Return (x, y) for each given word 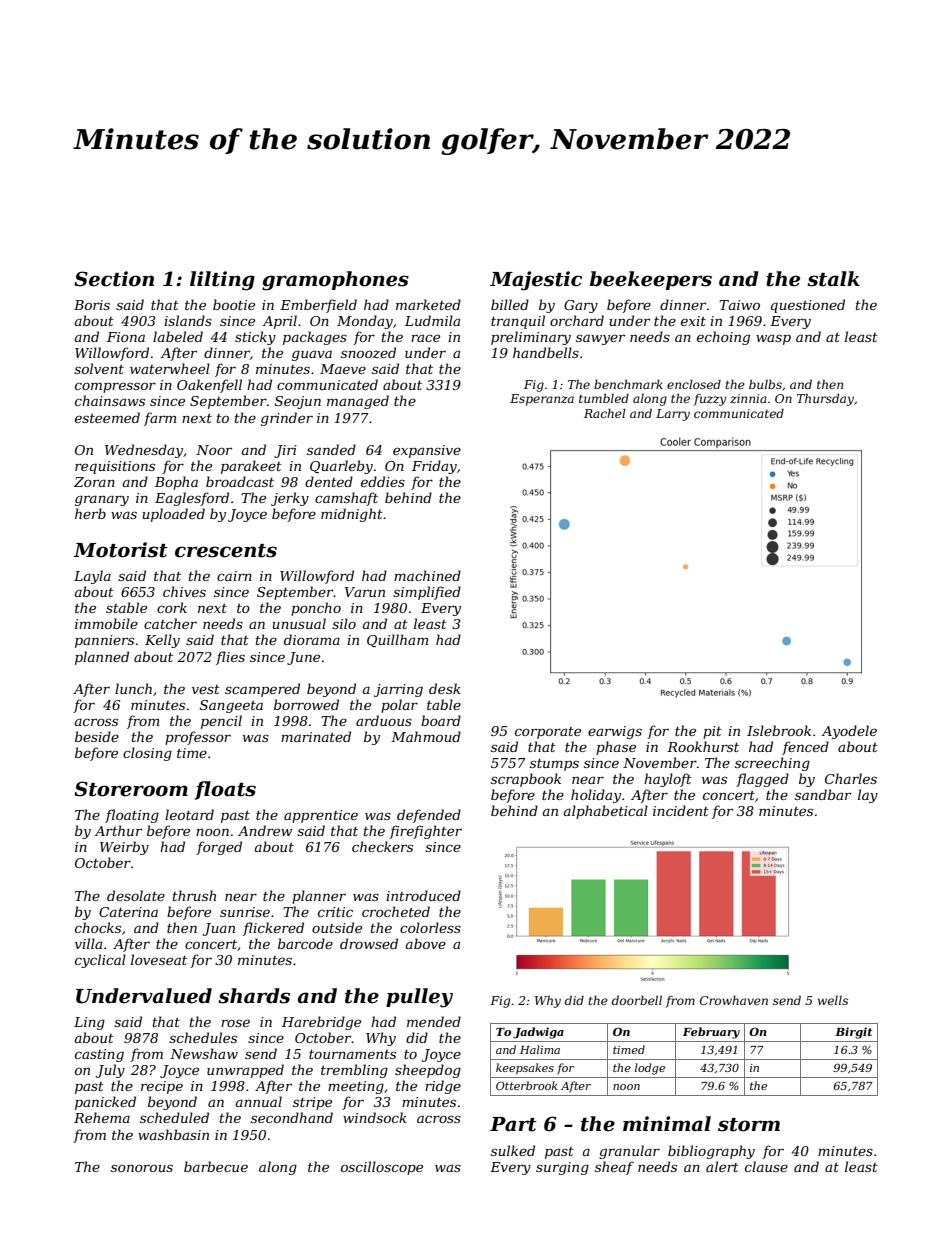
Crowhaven (734, 1000)
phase (616, 748)
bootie (234, 304)
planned (102, 658)
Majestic (536, 281)
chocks (98, 927)
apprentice (321, 816)
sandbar (823, 794)
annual (258, 1101)
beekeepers (651, 280)
